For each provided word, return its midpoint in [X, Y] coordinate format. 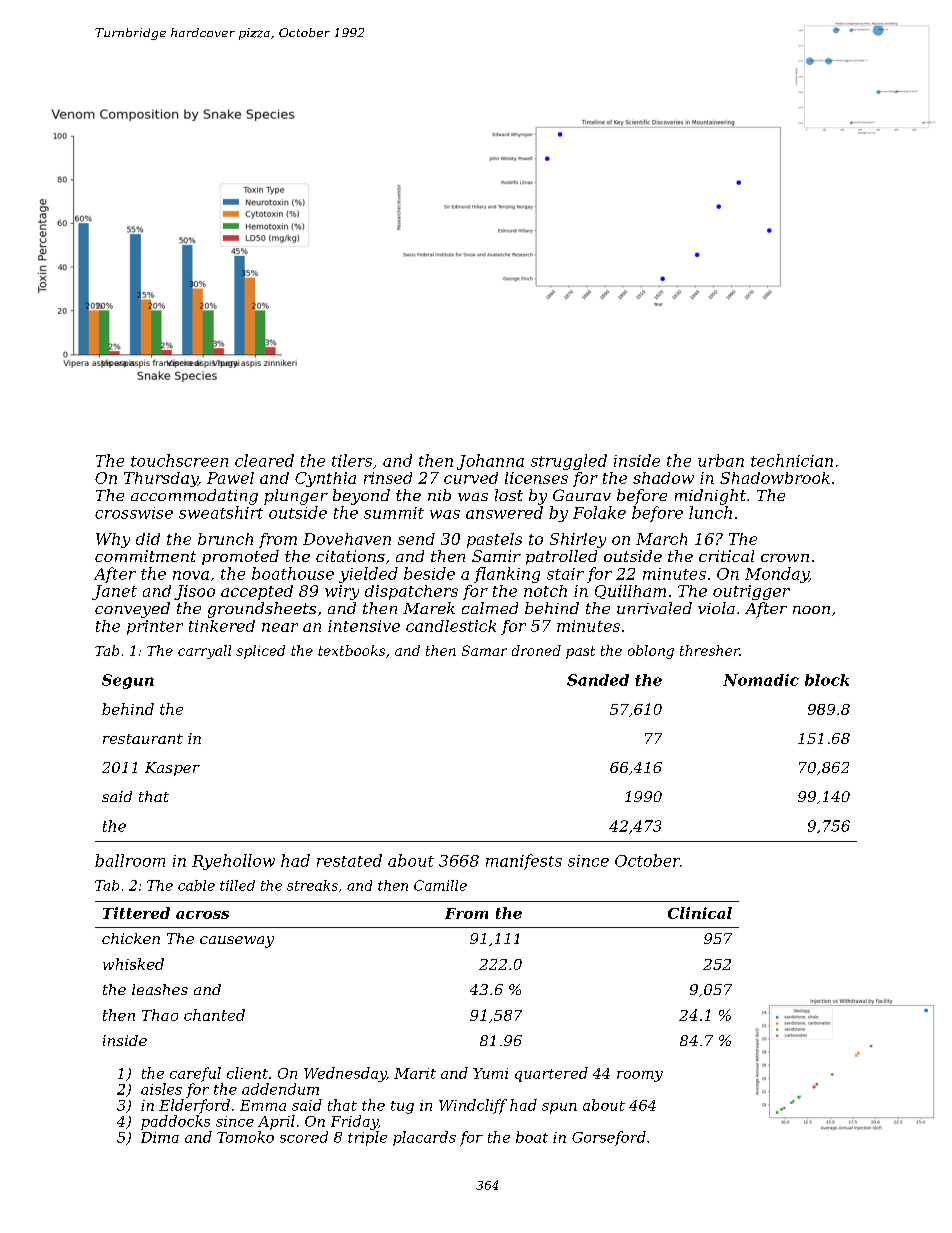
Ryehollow [233, 862]
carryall [204, 652]
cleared [264, 460]
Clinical [700, 913]
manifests [524, 862]
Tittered [136, 913]
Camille [440, 885]
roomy [640, 1076]
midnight [710, 497]
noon [811, 610]
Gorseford [609, 1138]
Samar [484, 650]
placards [424, 1138]
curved [471, 478]
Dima [160, 1137]
